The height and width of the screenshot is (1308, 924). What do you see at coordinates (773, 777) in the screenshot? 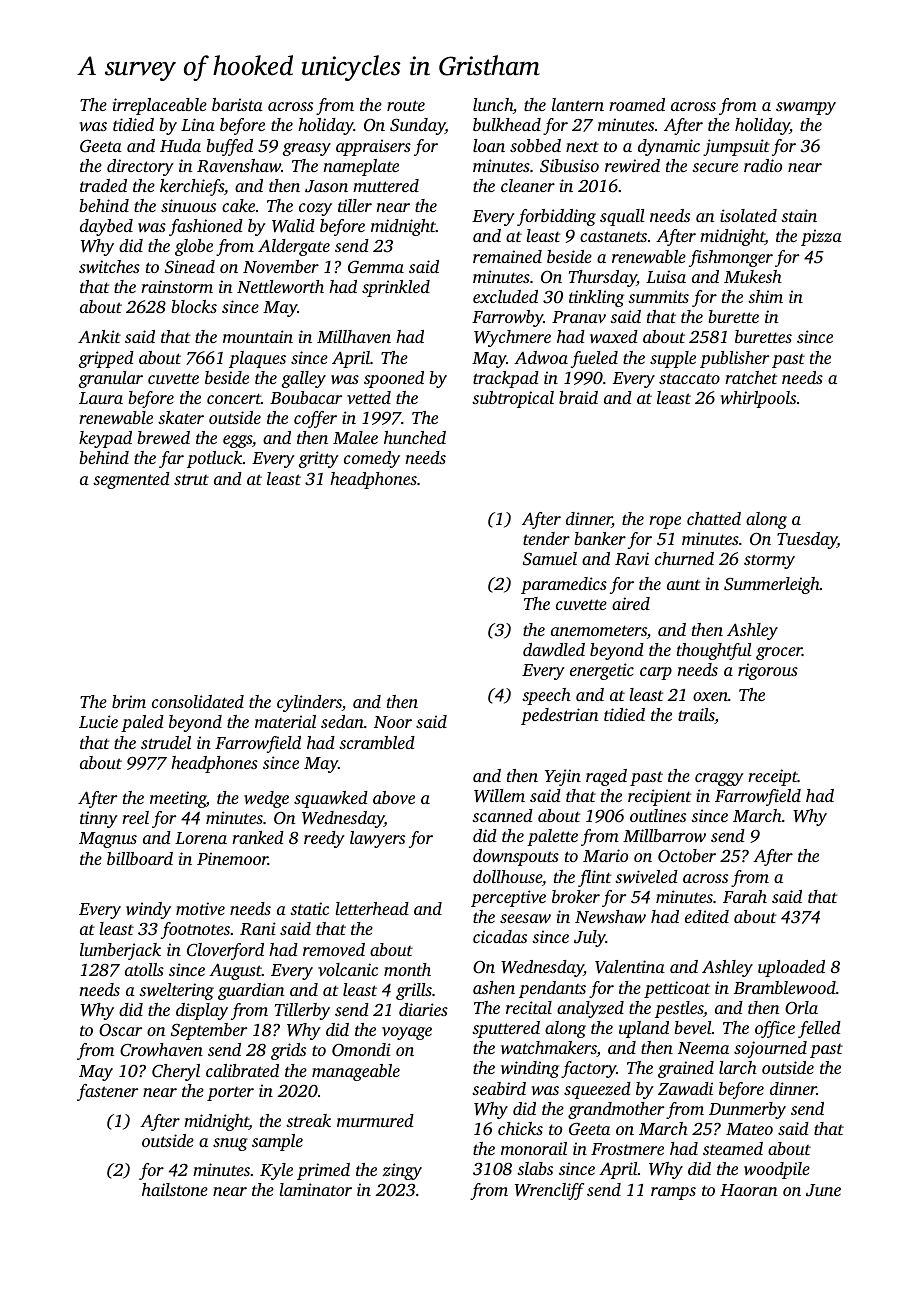
I see `receipt` at bounding box center [773, 777].
